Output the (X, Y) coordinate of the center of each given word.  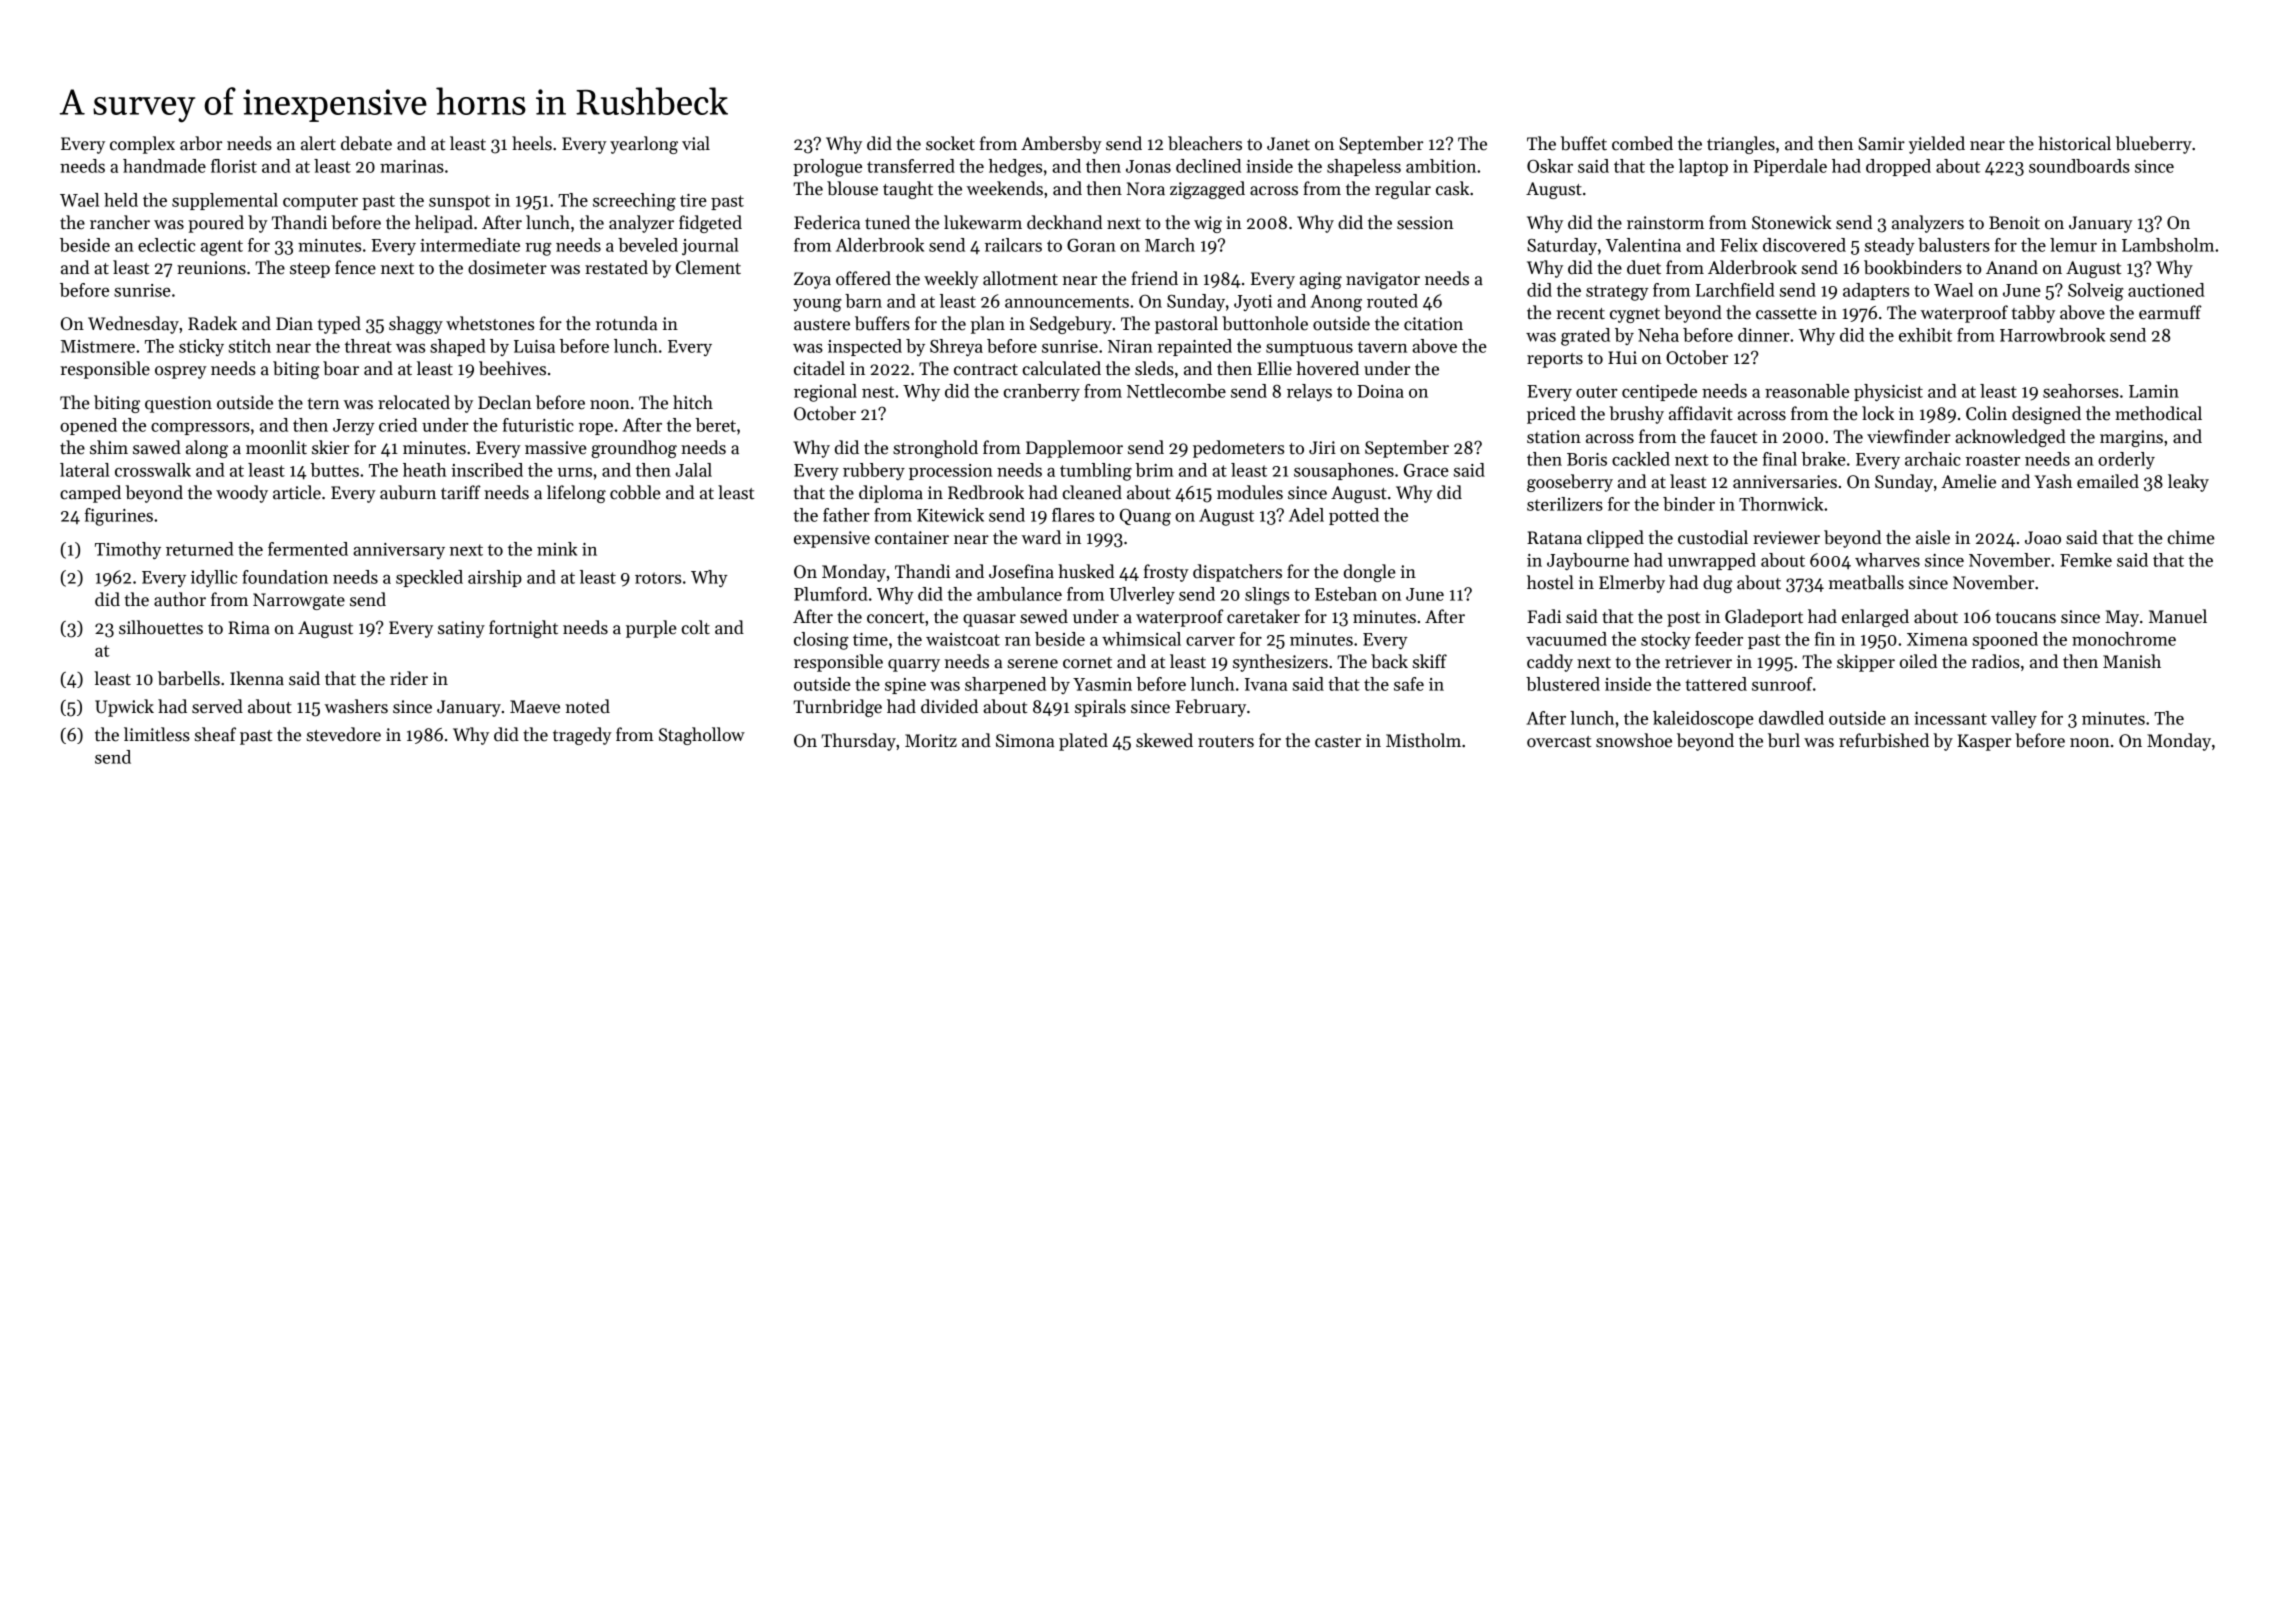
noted (588, 706)
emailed (2108, 481)
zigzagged (1207, 190)
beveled (648, 245)
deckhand (1064, 222)
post (1683, 619)
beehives (512, 368)
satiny (461, 629)
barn (863, 301)
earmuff (2170, 312)
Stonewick (1792, 222)
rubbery (874, 471)
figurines (119, 517)
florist (234, 166)
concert (895, 618)
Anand (2012, 267)
